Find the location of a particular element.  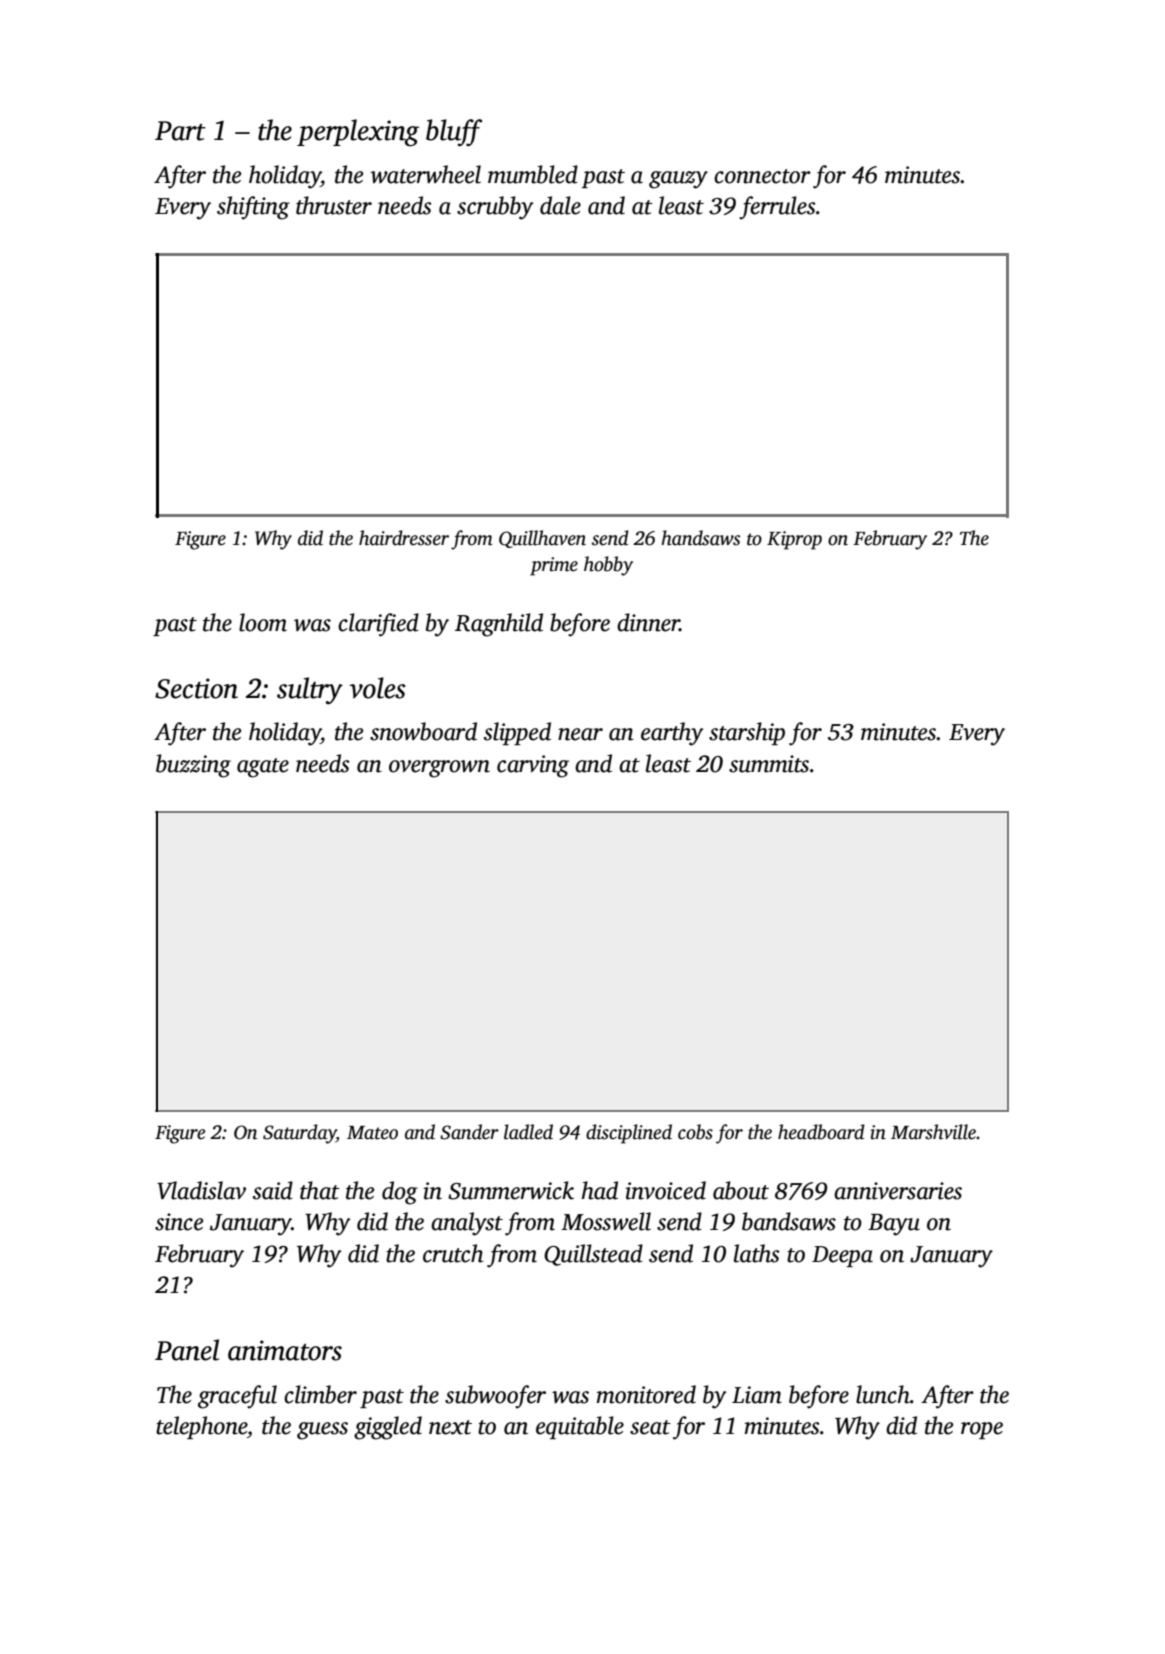

loom is located at coordinates (263, 622).
